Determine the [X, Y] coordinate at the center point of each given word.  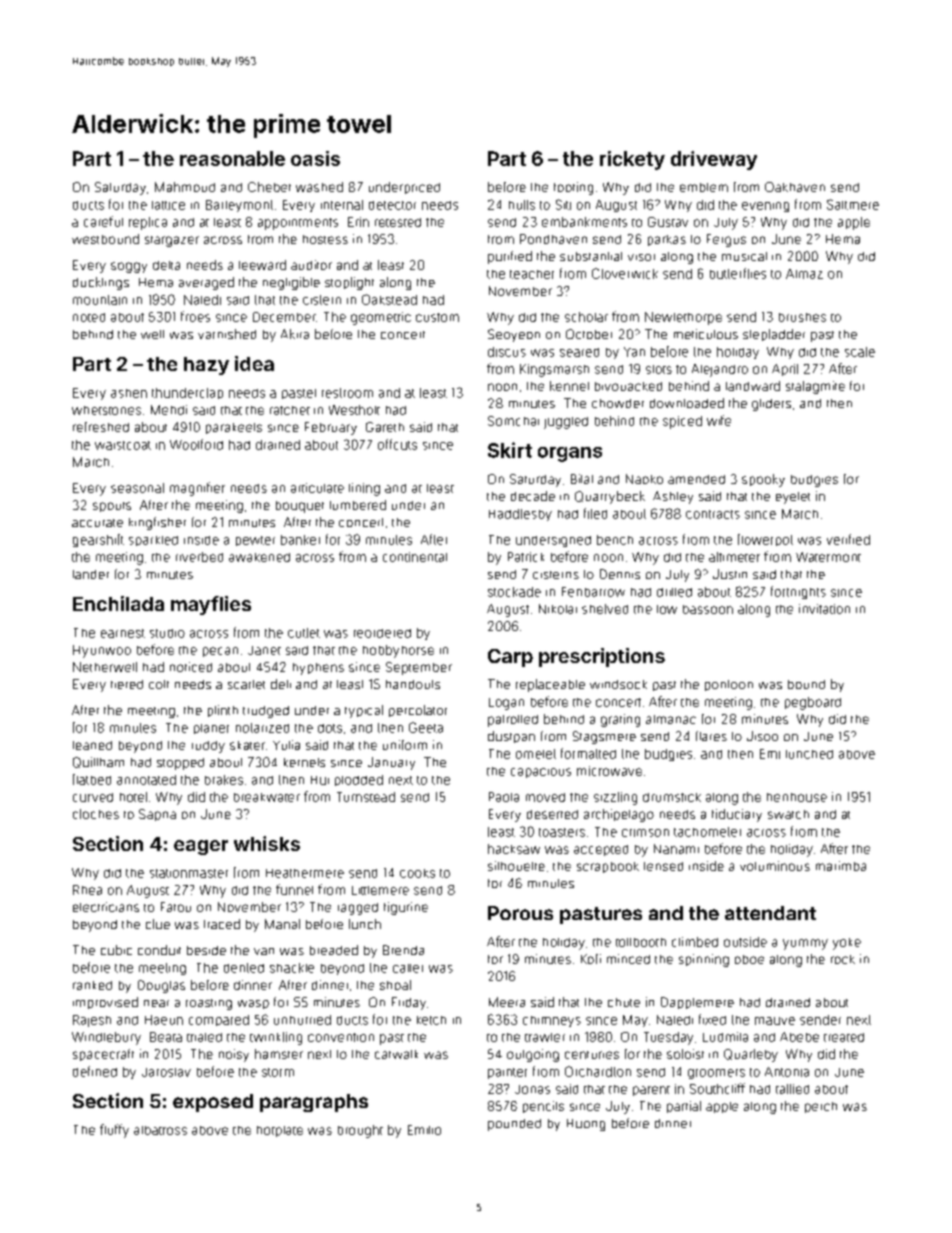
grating [620, 720]
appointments [298, 224]
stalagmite [815, 387]
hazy [206, 366]
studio [167, 633]
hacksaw [514, 849]
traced [222, 924]
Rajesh [92, 1021]
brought [360, 1131]
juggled [566, 423]
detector [392, 205]
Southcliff [717, 1088]
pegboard [813, 703]
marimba [841, 866]
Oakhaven [795, 187]
